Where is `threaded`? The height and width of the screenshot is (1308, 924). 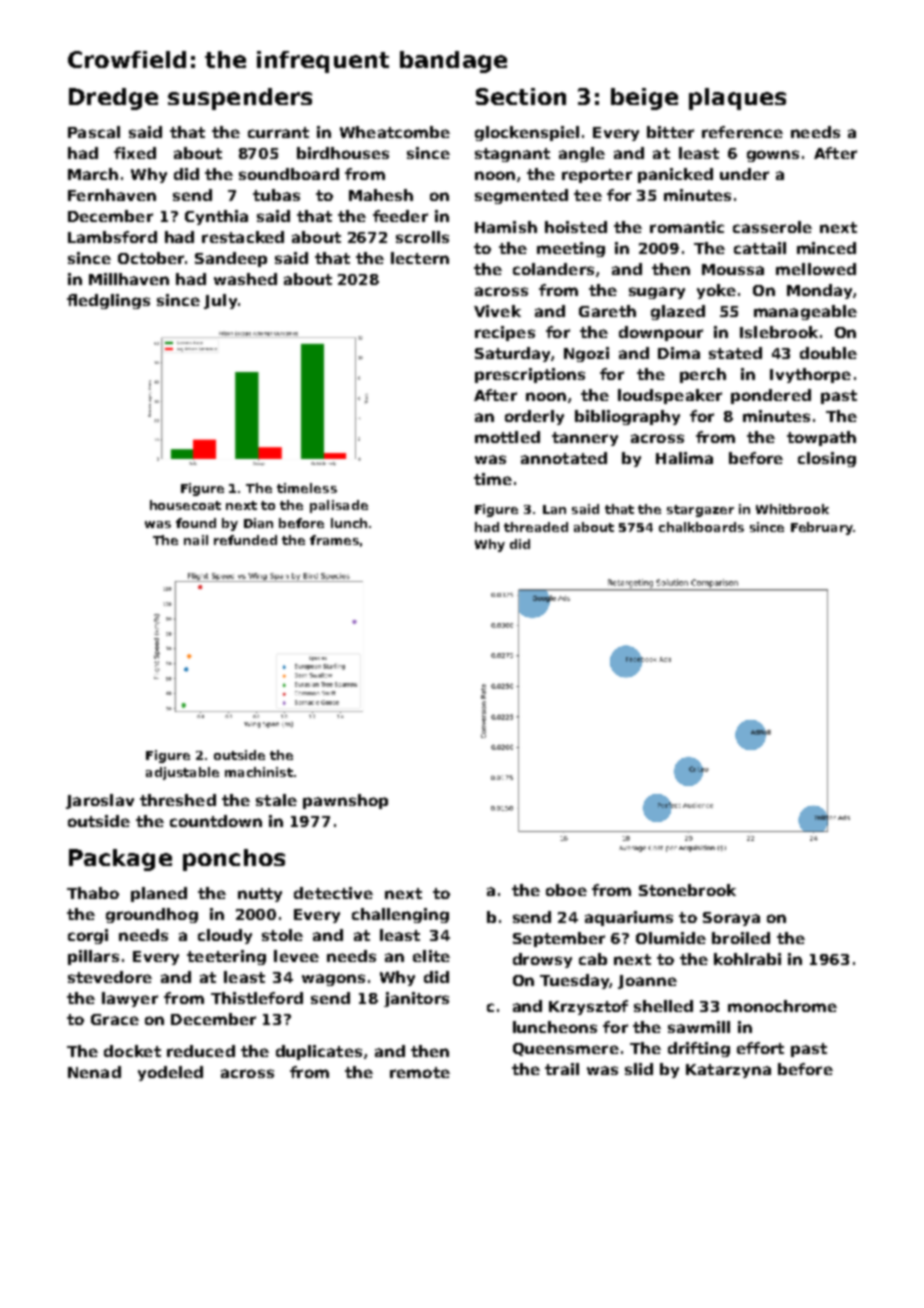 threaded is located at coordinates (536, 527).
